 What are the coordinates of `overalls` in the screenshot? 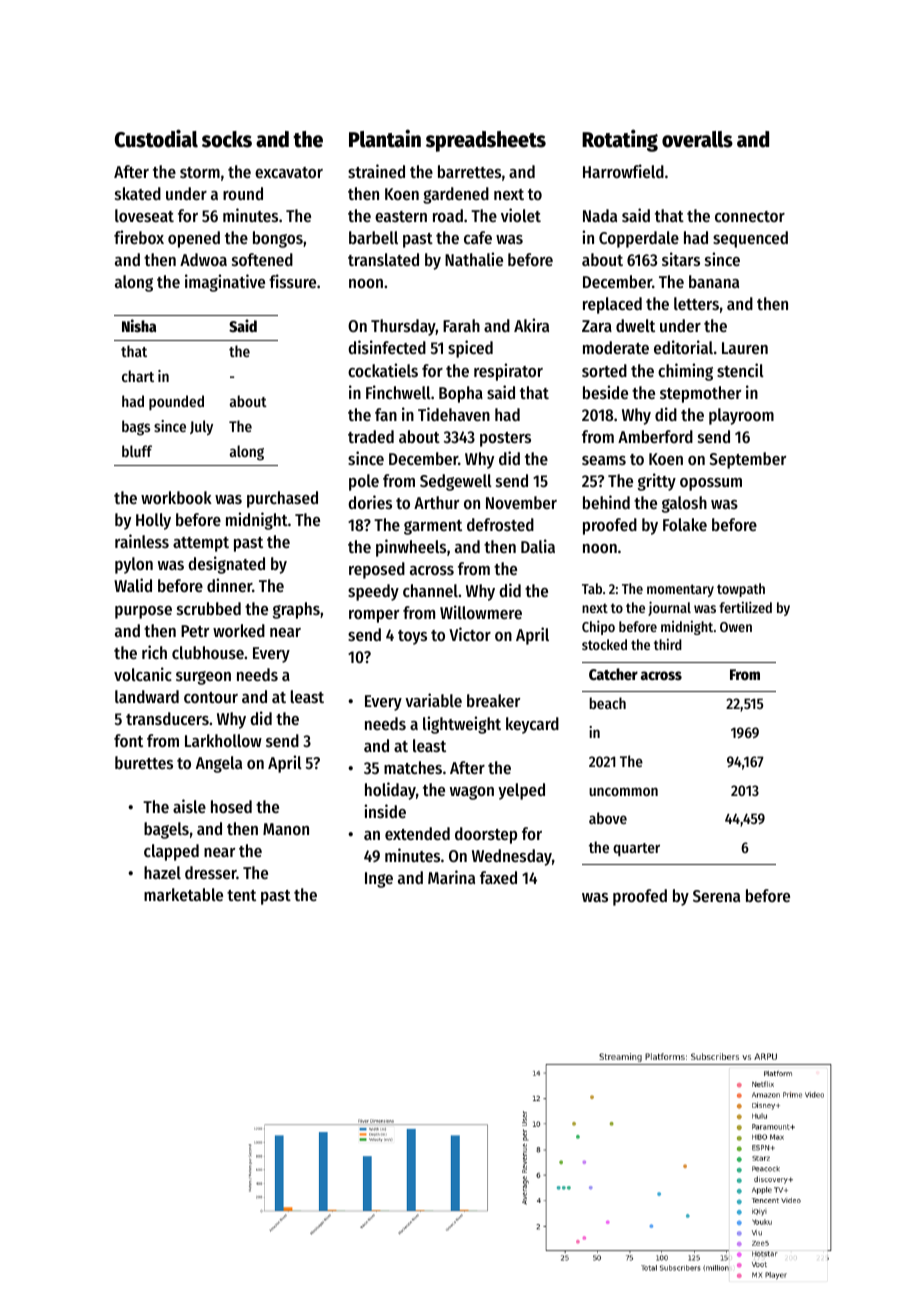 It's located at (697, 139).
